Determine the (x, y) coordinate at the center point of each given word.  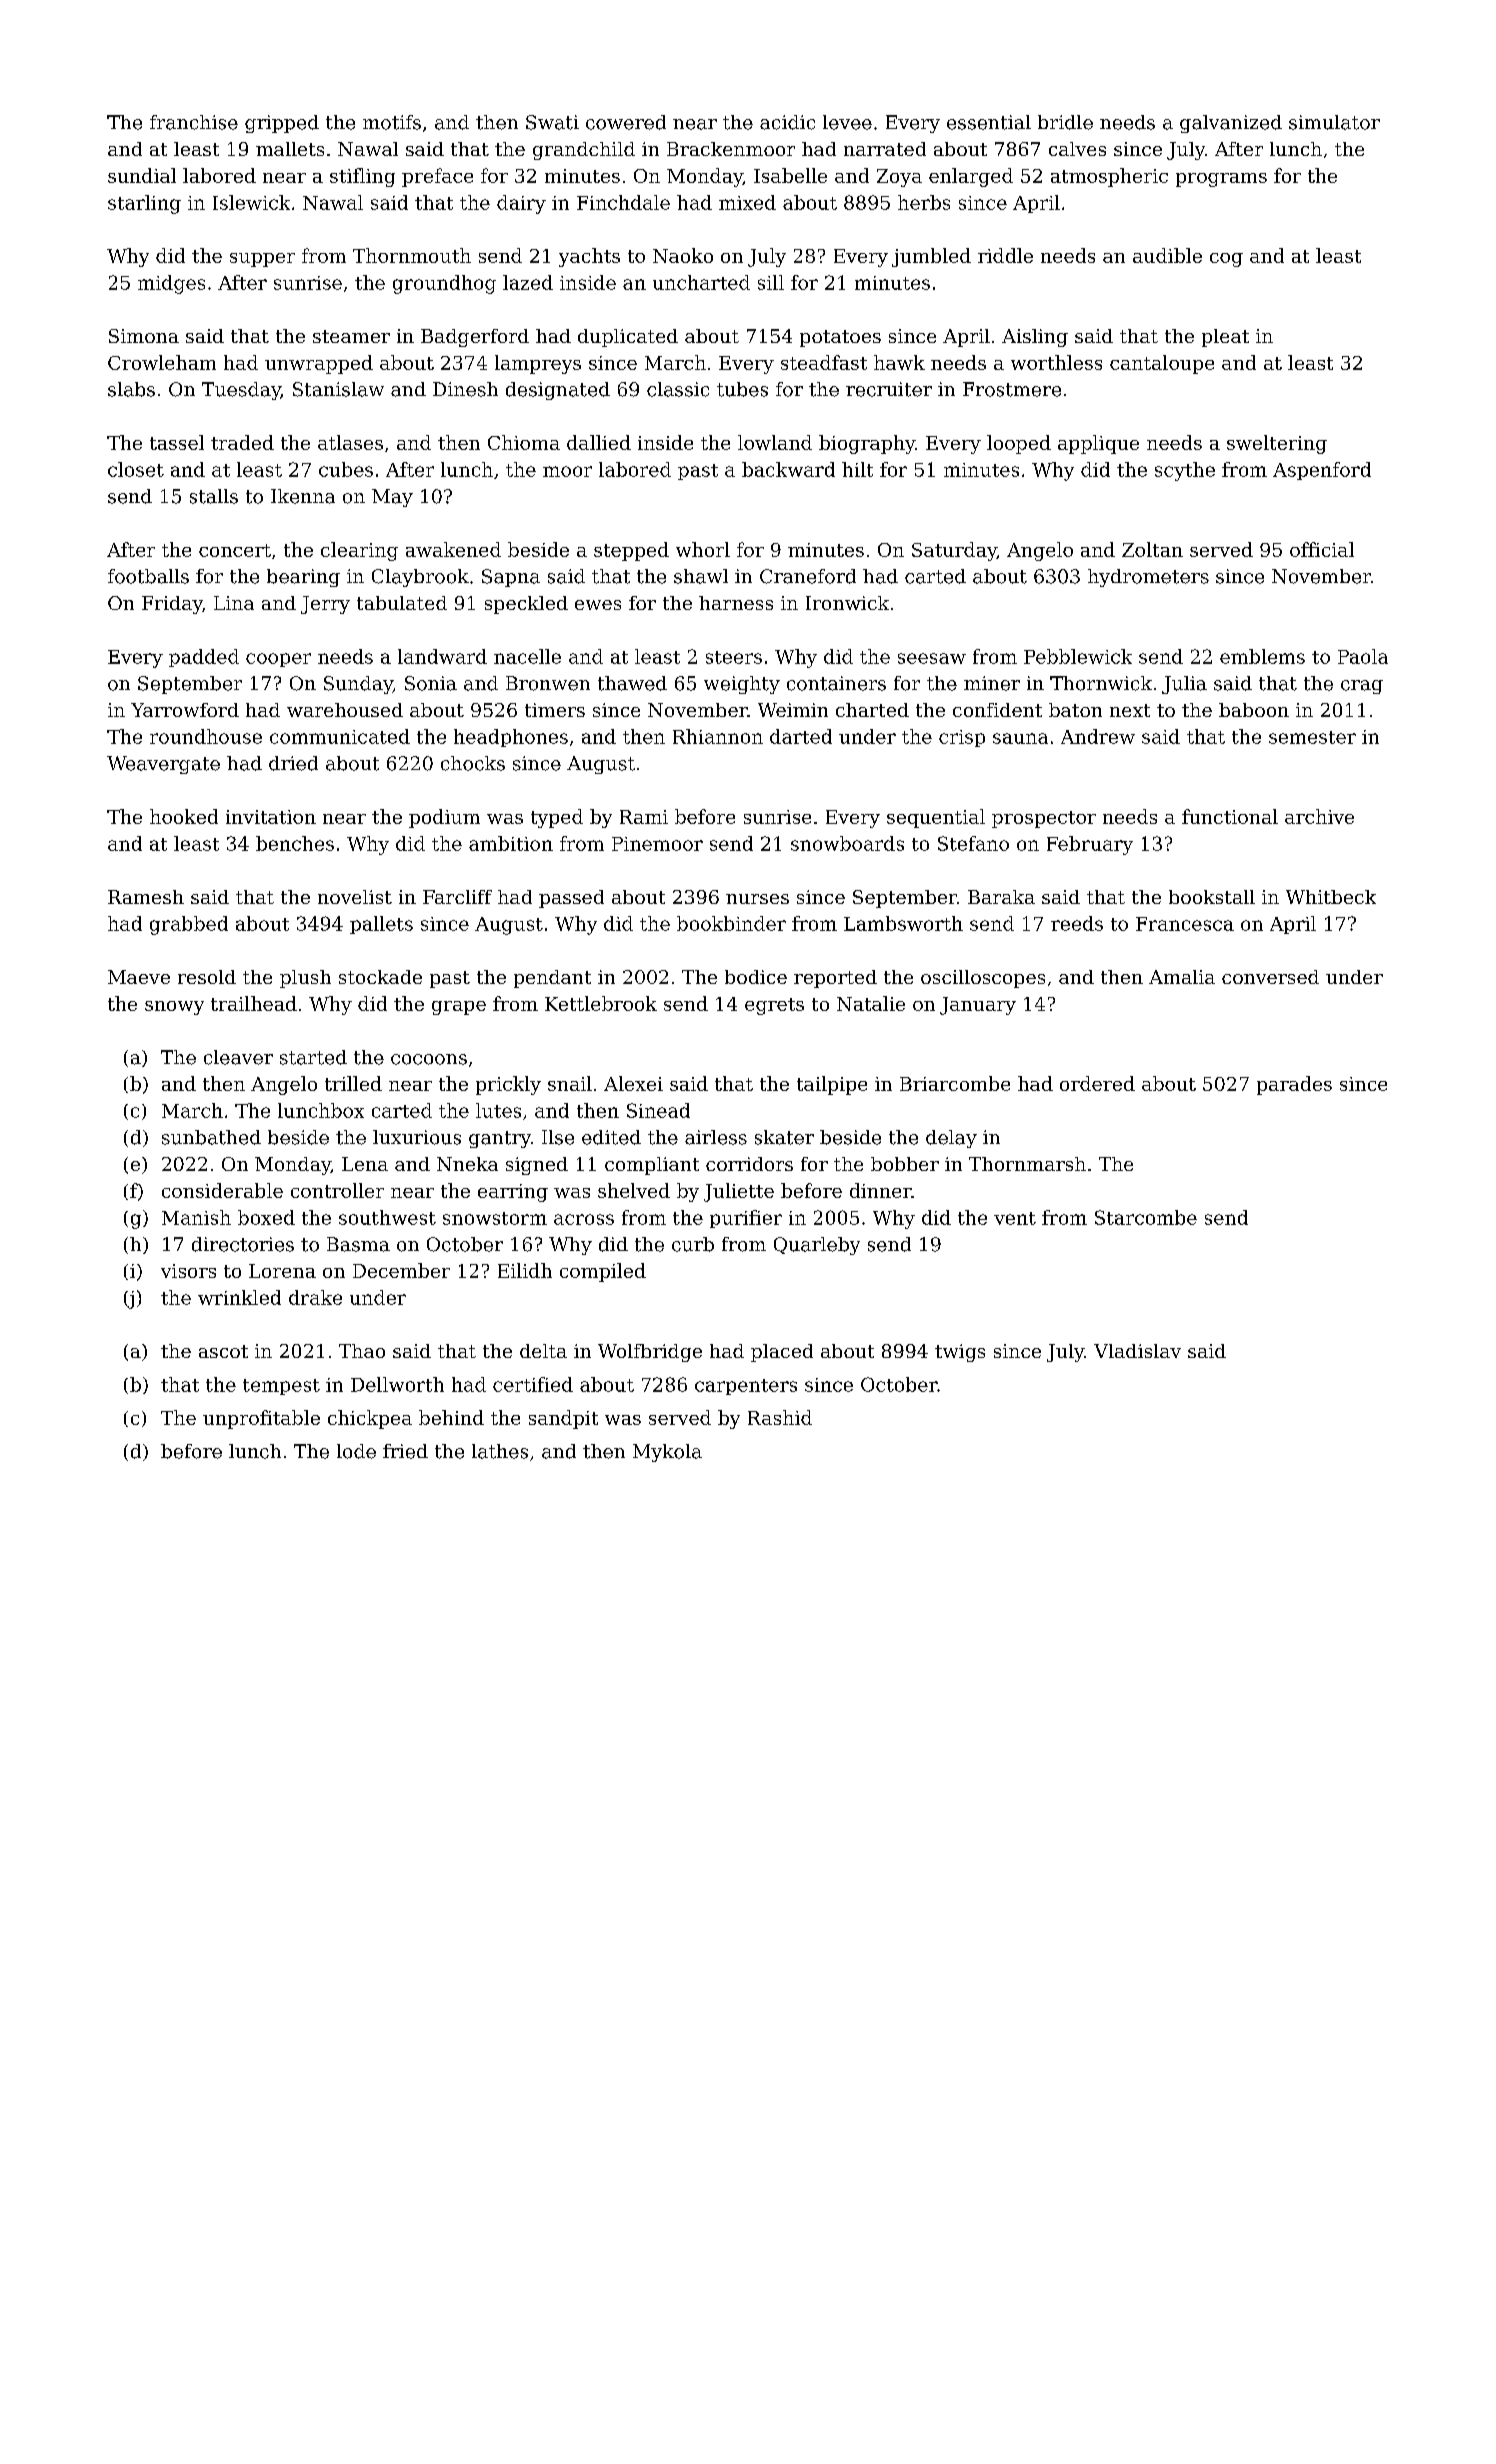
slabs (131, 389)
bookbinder (731, 923)
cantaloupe (1162, 364)
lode (356, 1451)
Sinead (658, 1110)
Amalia (1182, 977)
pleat (1225, 338)
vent (1015, 1218)
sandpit (563, 1419)
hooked (184, 816)
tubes (742, 389)
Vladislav (1137, 1351)
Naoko (683, 255)
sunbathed (211, 1137)
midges (171, 284)
